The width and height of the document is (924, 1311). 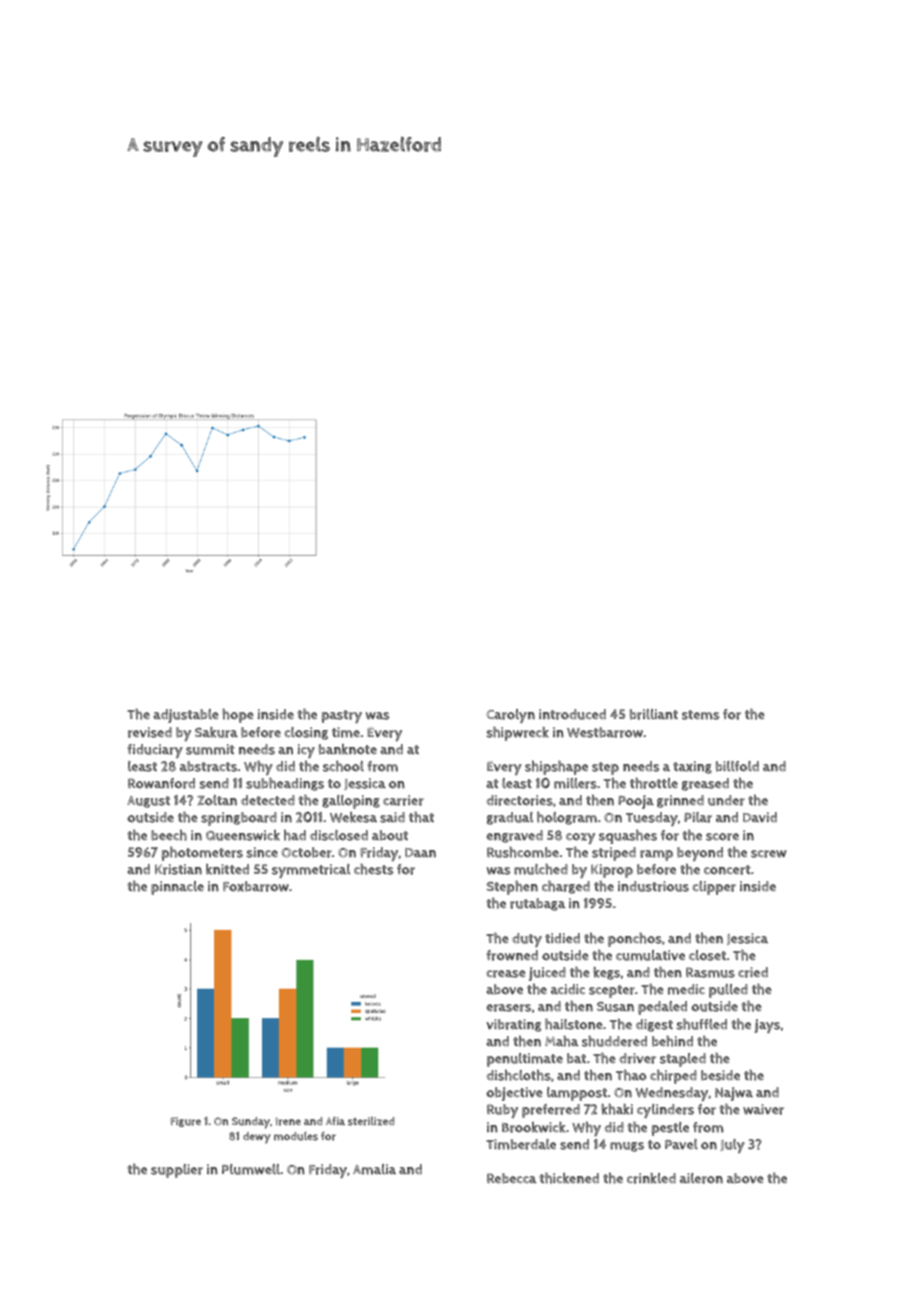 I want to click on supplier, so click(x=177, y=1171).
